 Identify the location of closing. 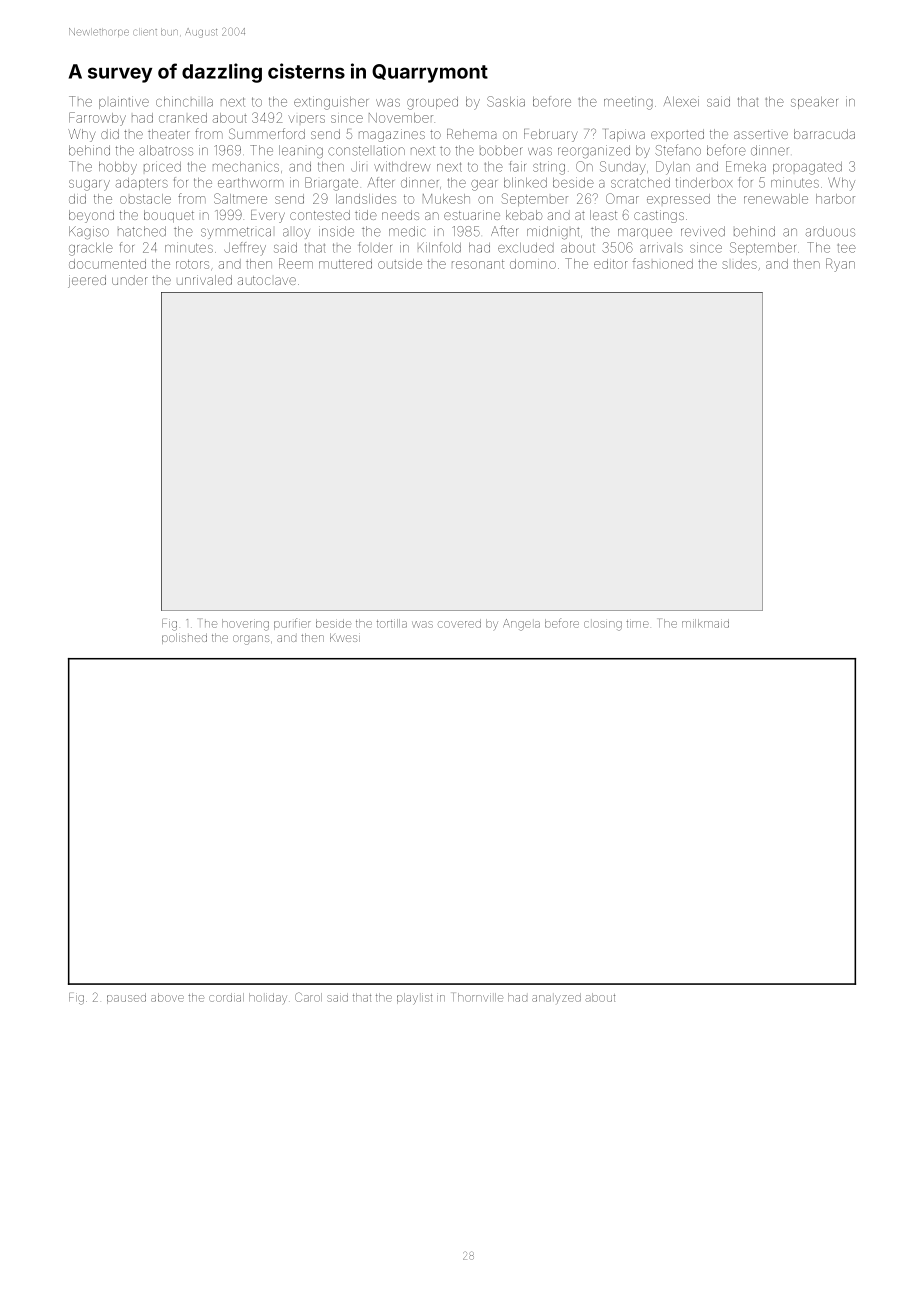
(603, 626).
